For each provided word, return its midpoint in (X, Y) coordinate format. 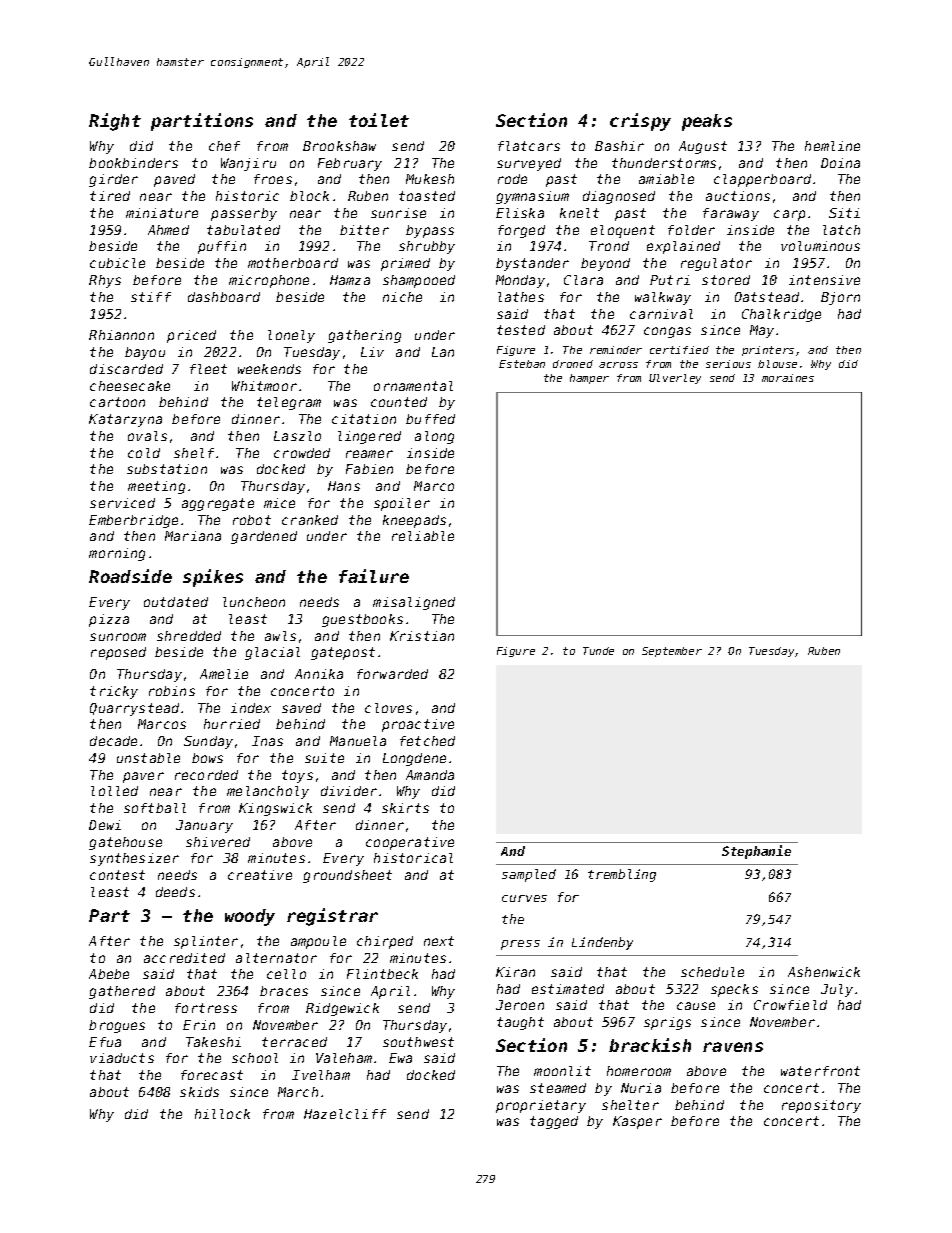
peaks (707, 122)
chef (224, 146)
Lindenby (602, 943)
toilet (379, 120)
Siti (844, 213)
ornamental (413, 386)
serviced (122, 503)
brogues (117, 1026)
